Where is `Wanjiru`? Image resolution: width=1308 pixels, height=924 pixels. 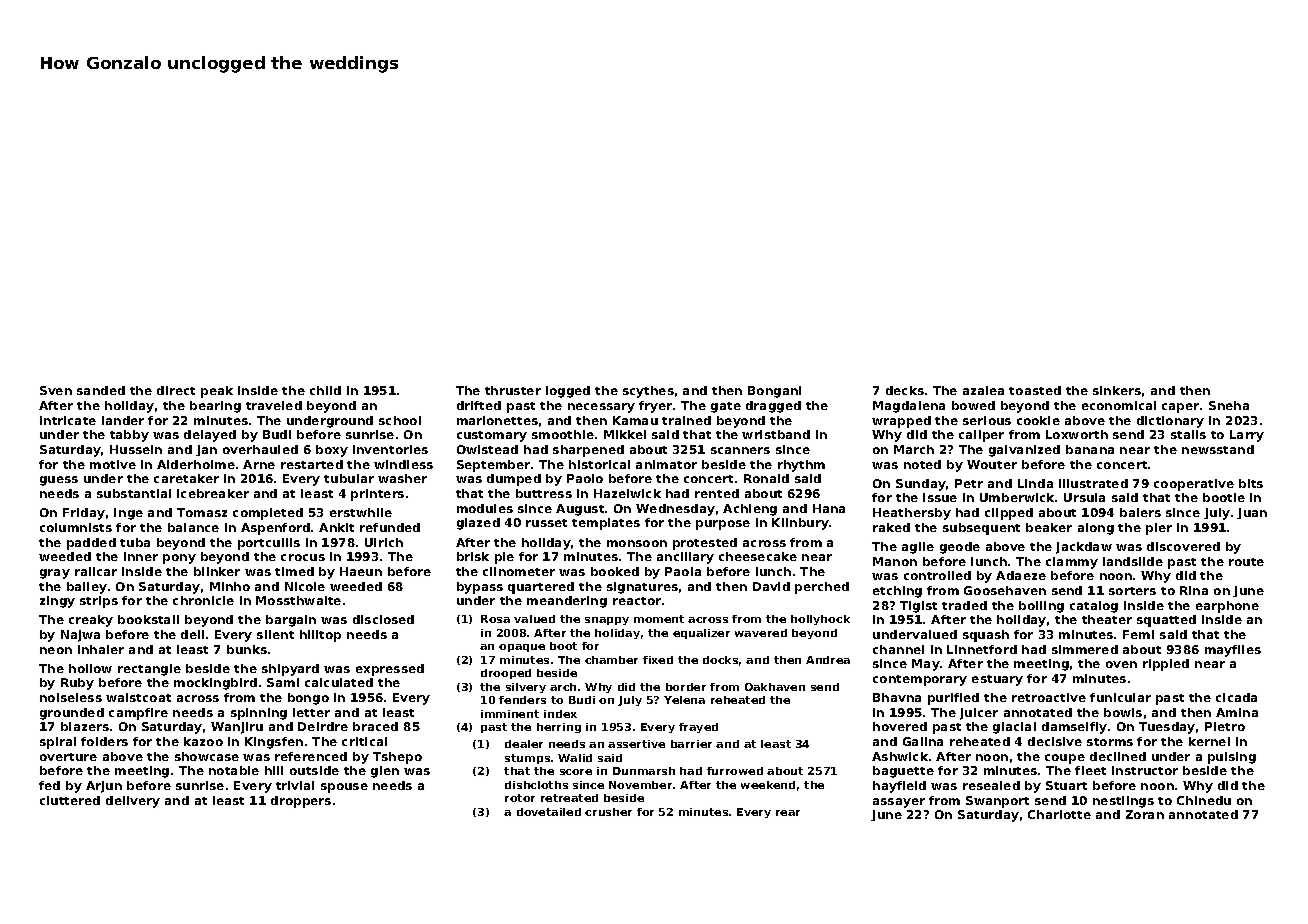 Wanjiru is located at coordinates (237, 728).
